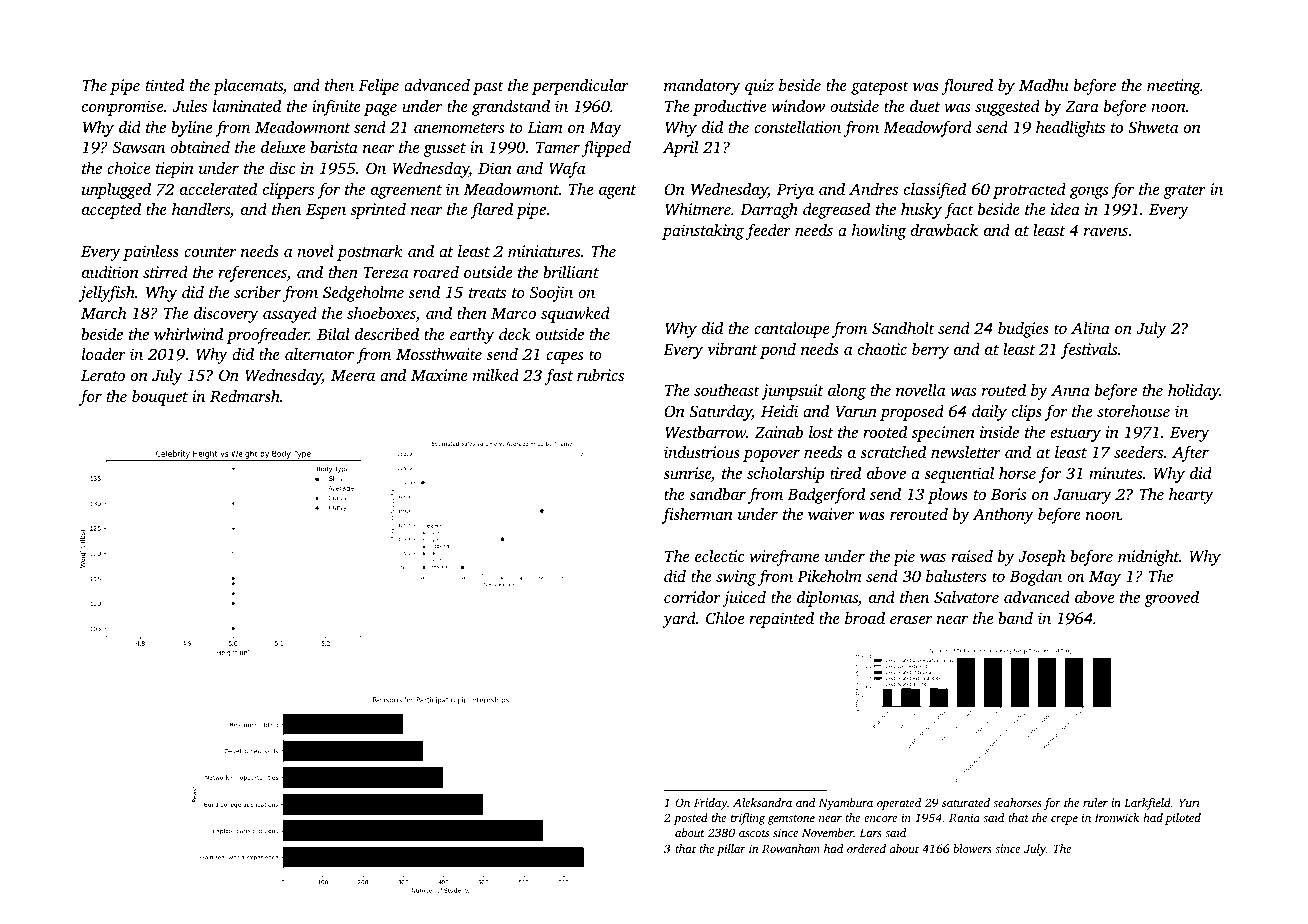  I want to click on howling, so click(879, 232).
